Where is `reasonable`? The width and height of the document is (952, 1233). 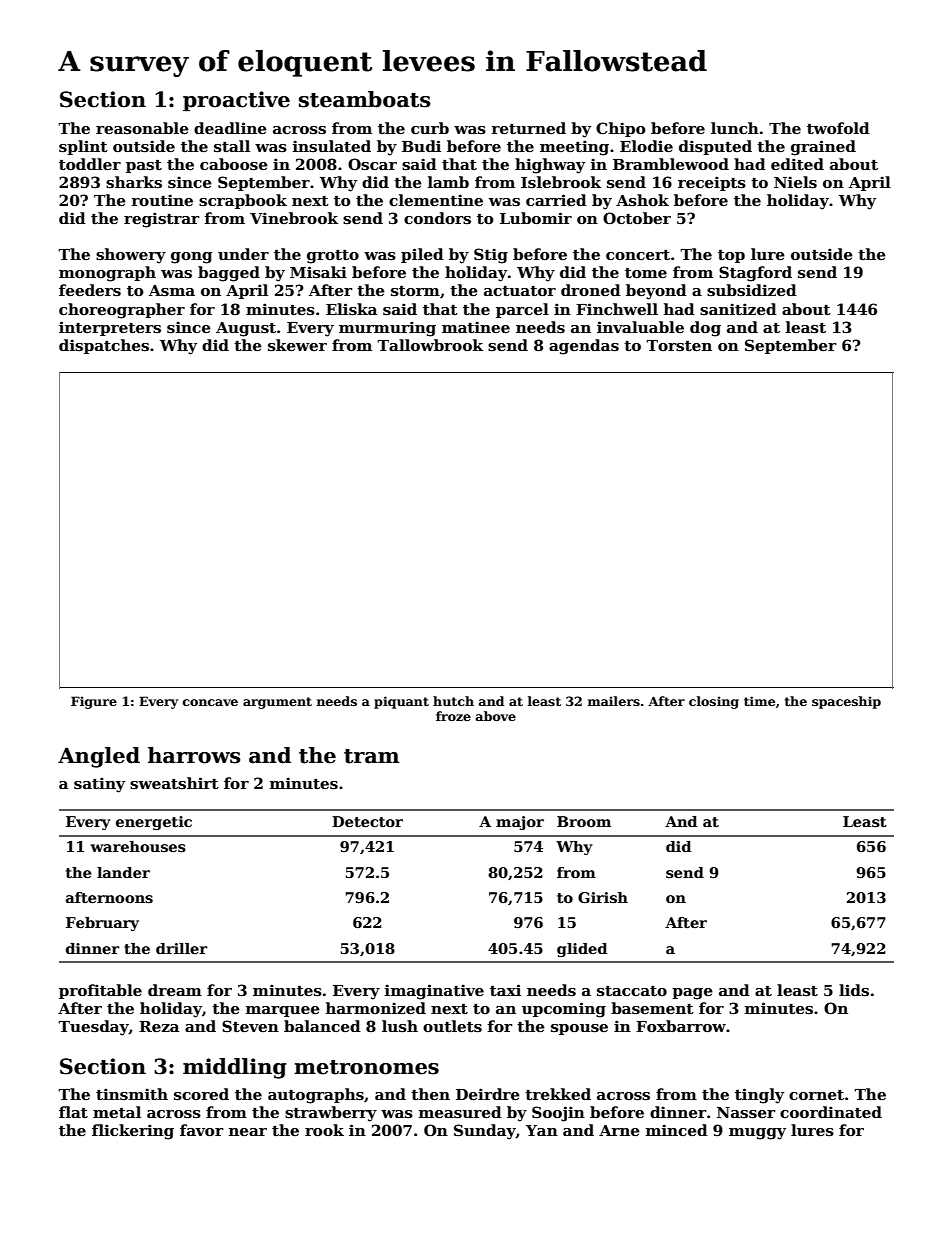 reasonable is located at coordinates (142, 128).
